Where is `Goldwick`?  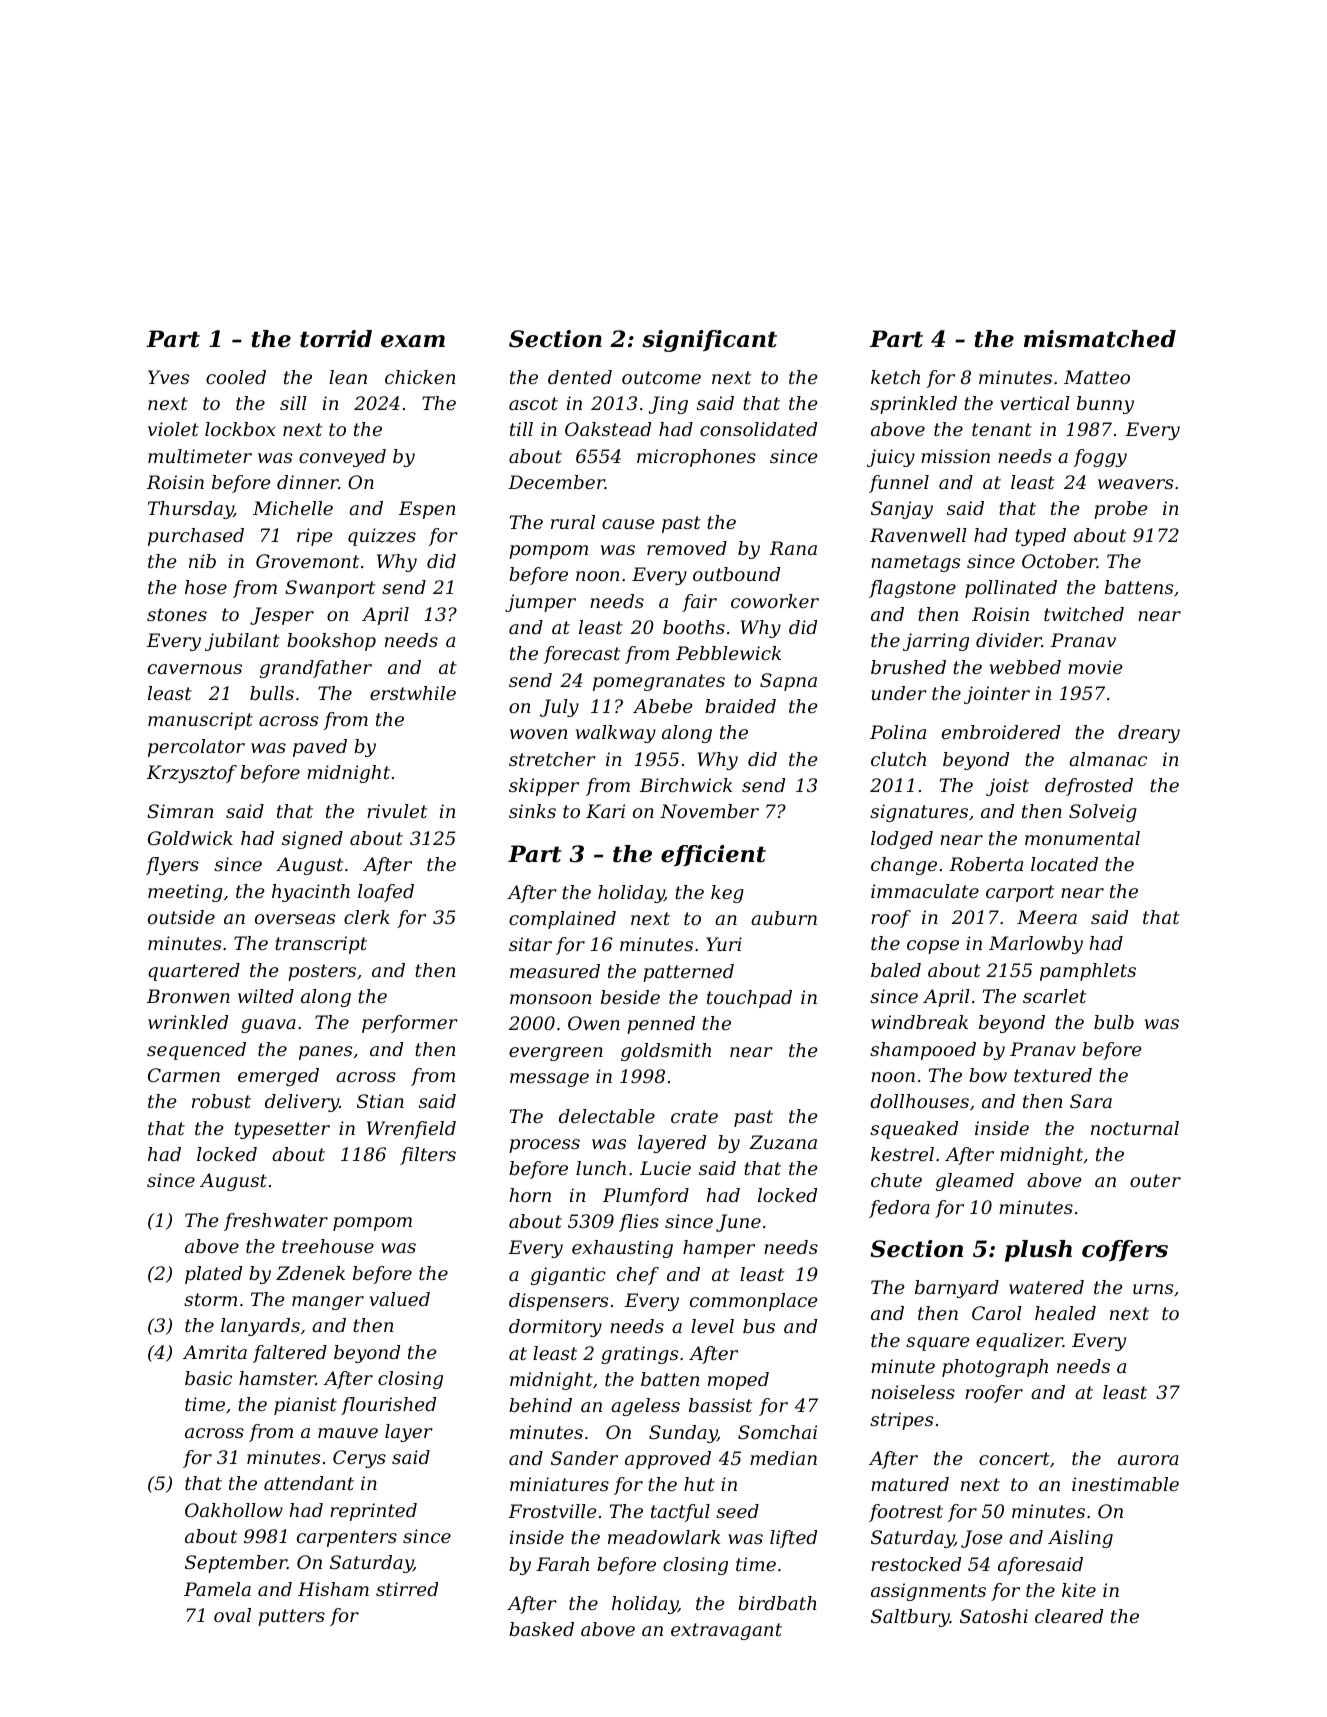 Goldwick is located at coordinates (190, 838).
